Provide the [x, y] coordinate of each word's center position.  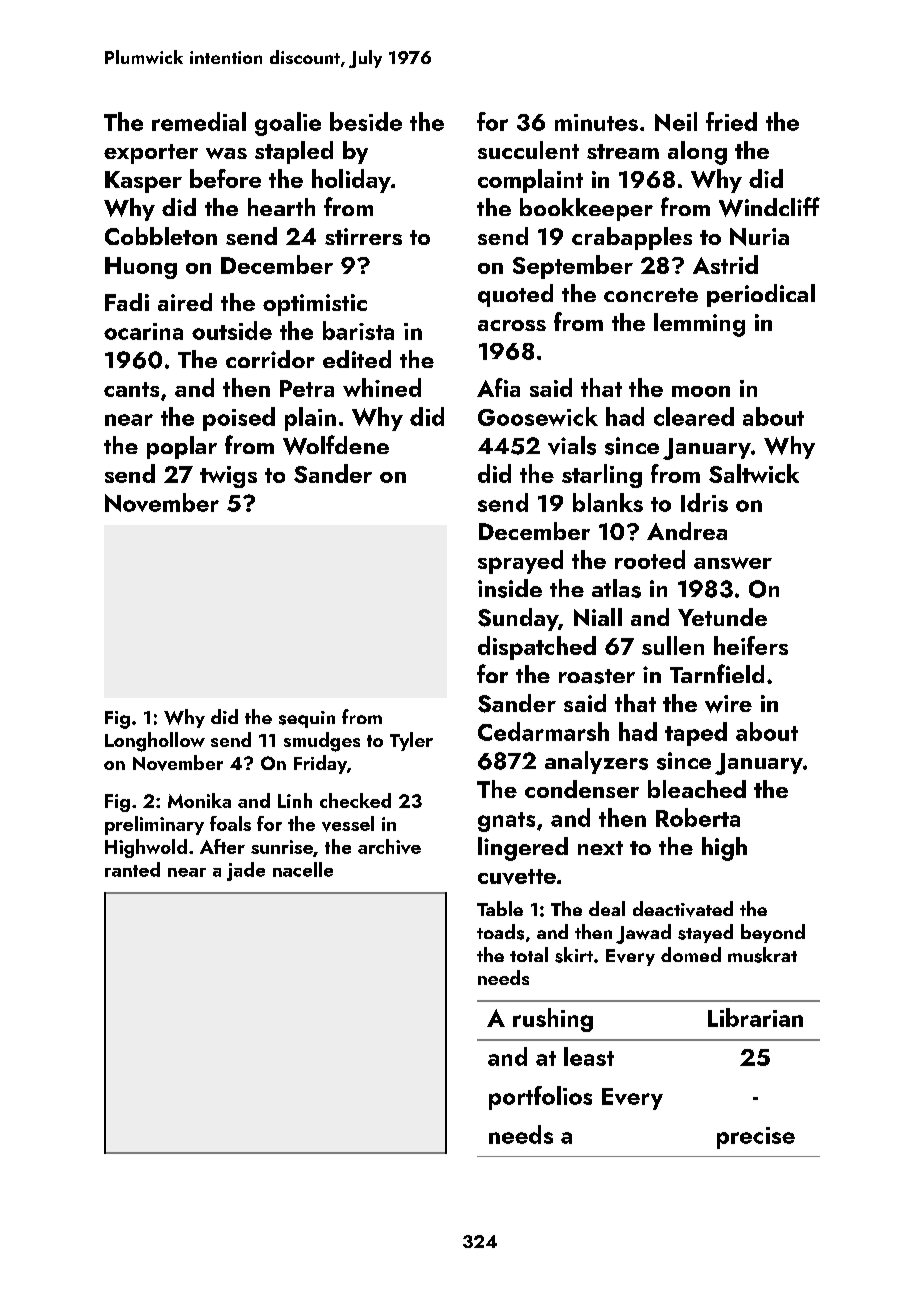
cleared [694, 416]
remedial [199, 121]
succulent [528, 150]
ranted [132, 869]
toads [500, 932]
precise [756, 1138]
